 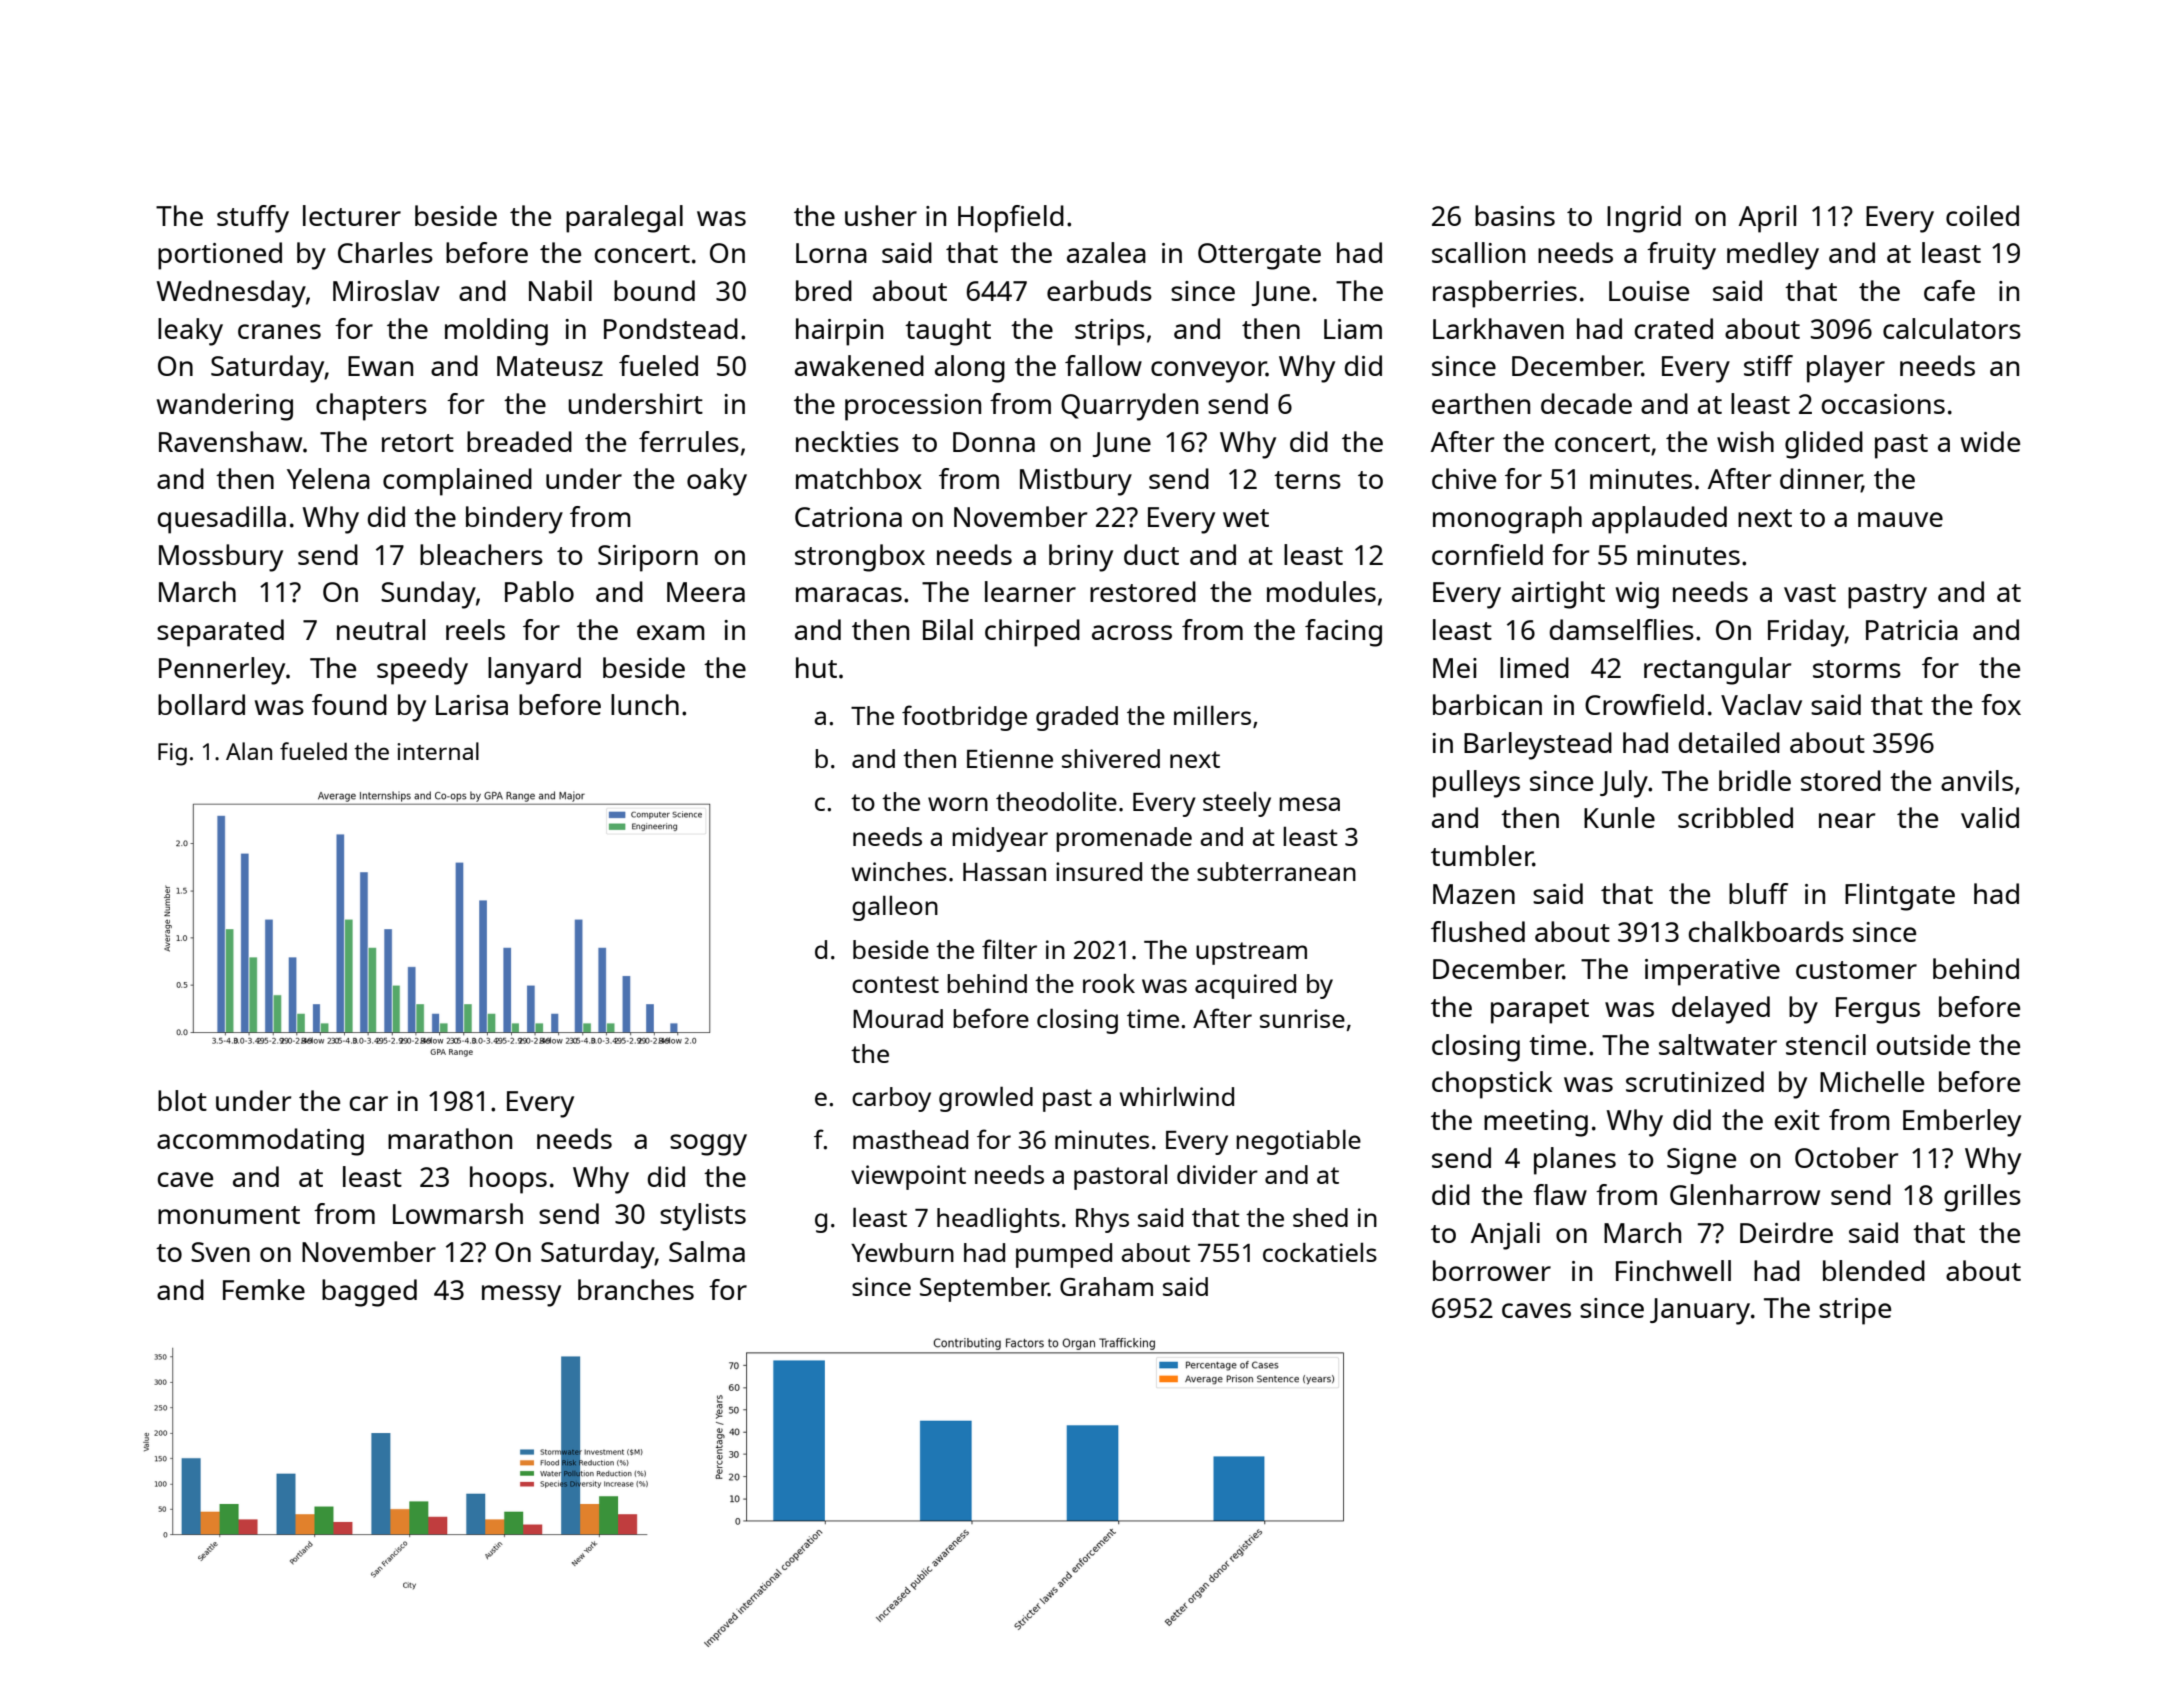 What do you see at coordinates (253, 219) in the image?
I see `stuffy` at bounding box center [253, 219].
